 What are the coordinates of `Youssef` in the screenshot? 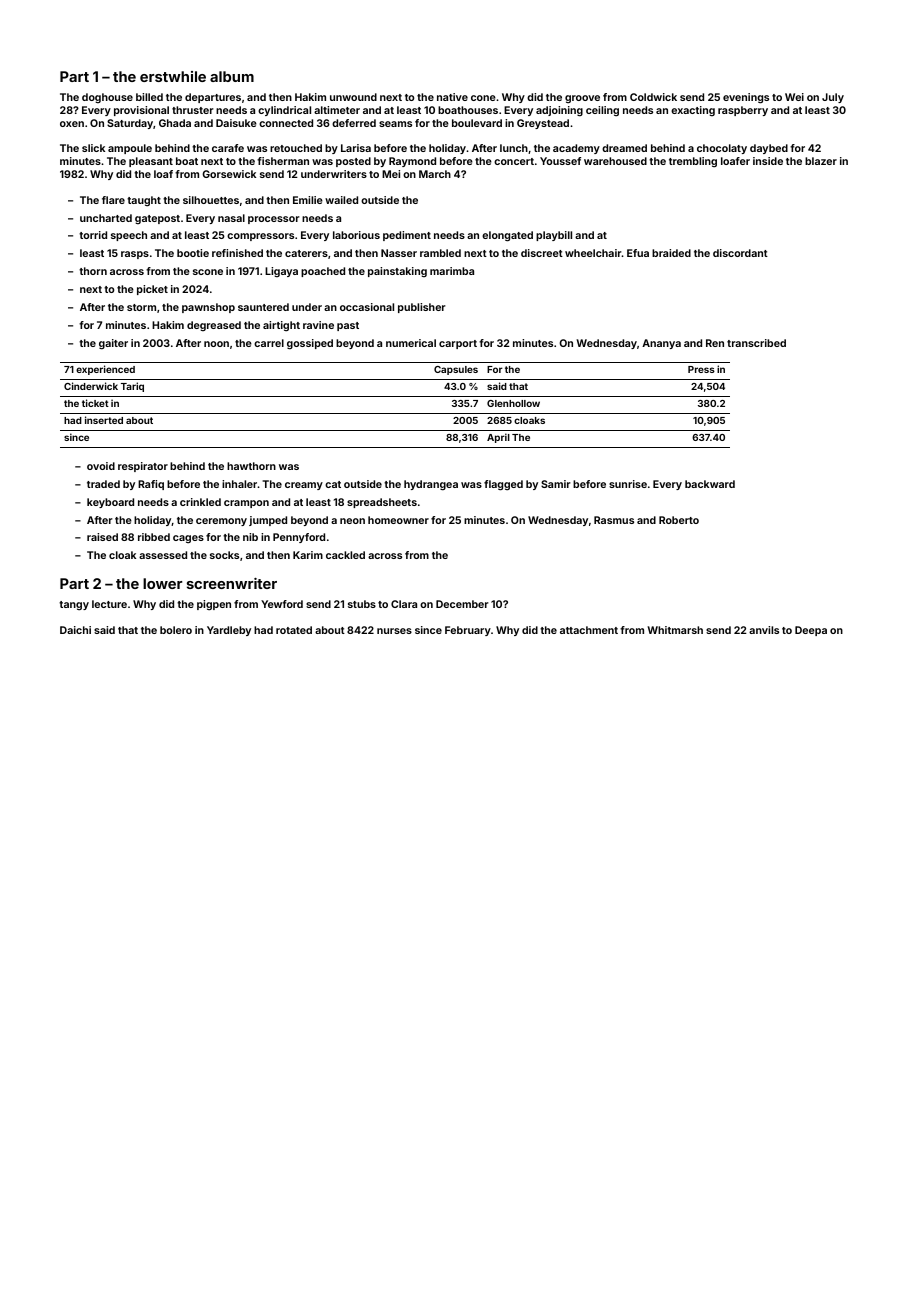 It's located at (560, 161).
